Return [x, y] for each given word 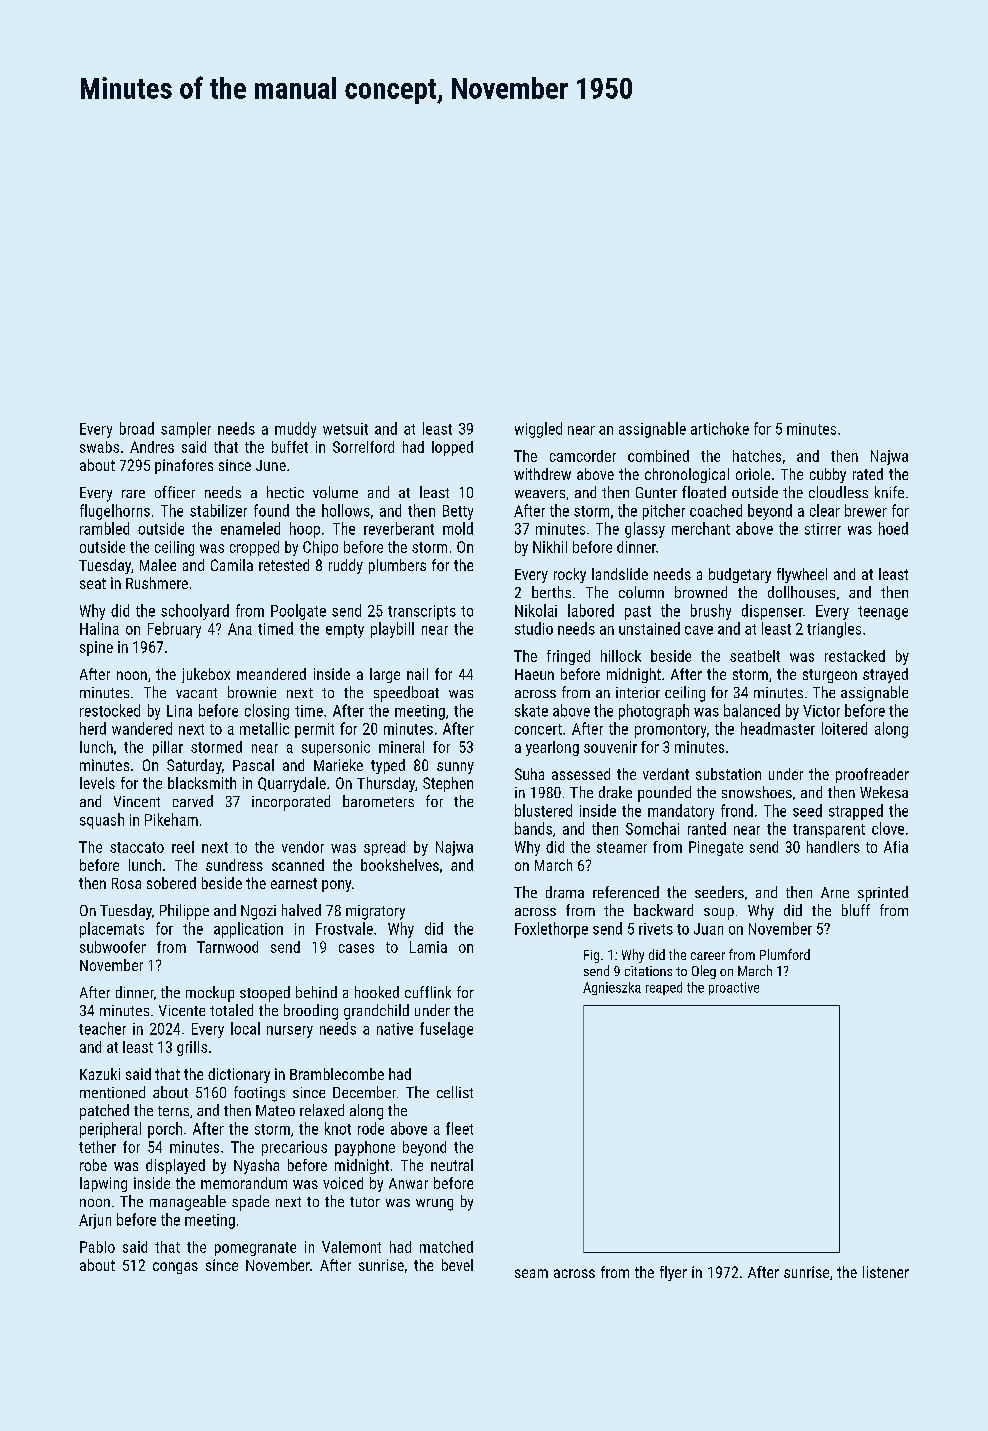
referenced [626, 892]
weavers [540, 494]
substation [728, 774]
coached [716, 510]
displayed [175, 1166]
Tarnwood [227, 947]
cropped [254, 548]
